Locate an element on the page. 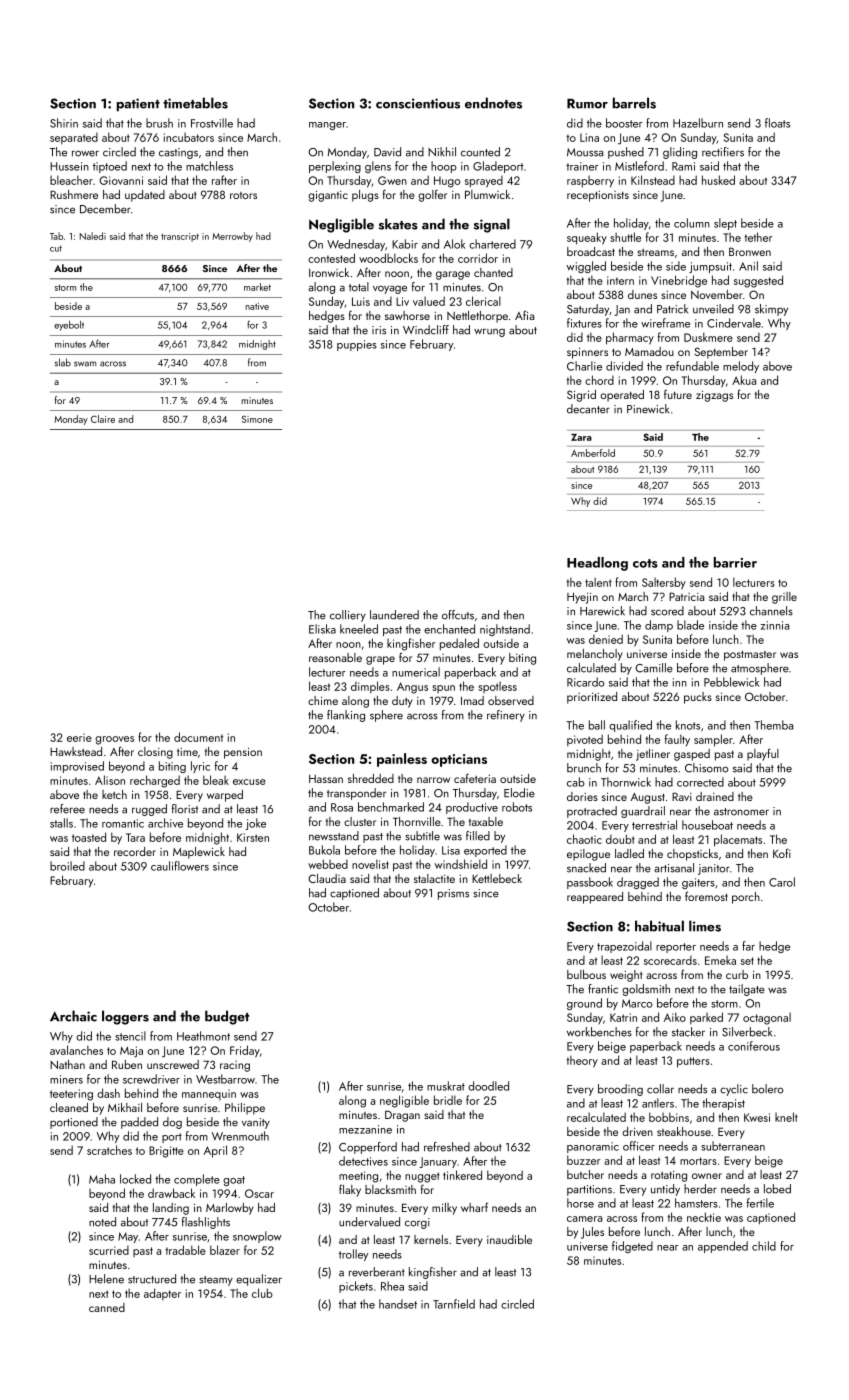 This page has height=1400, width=849. endnotes is located at coordinates (493, 103).
